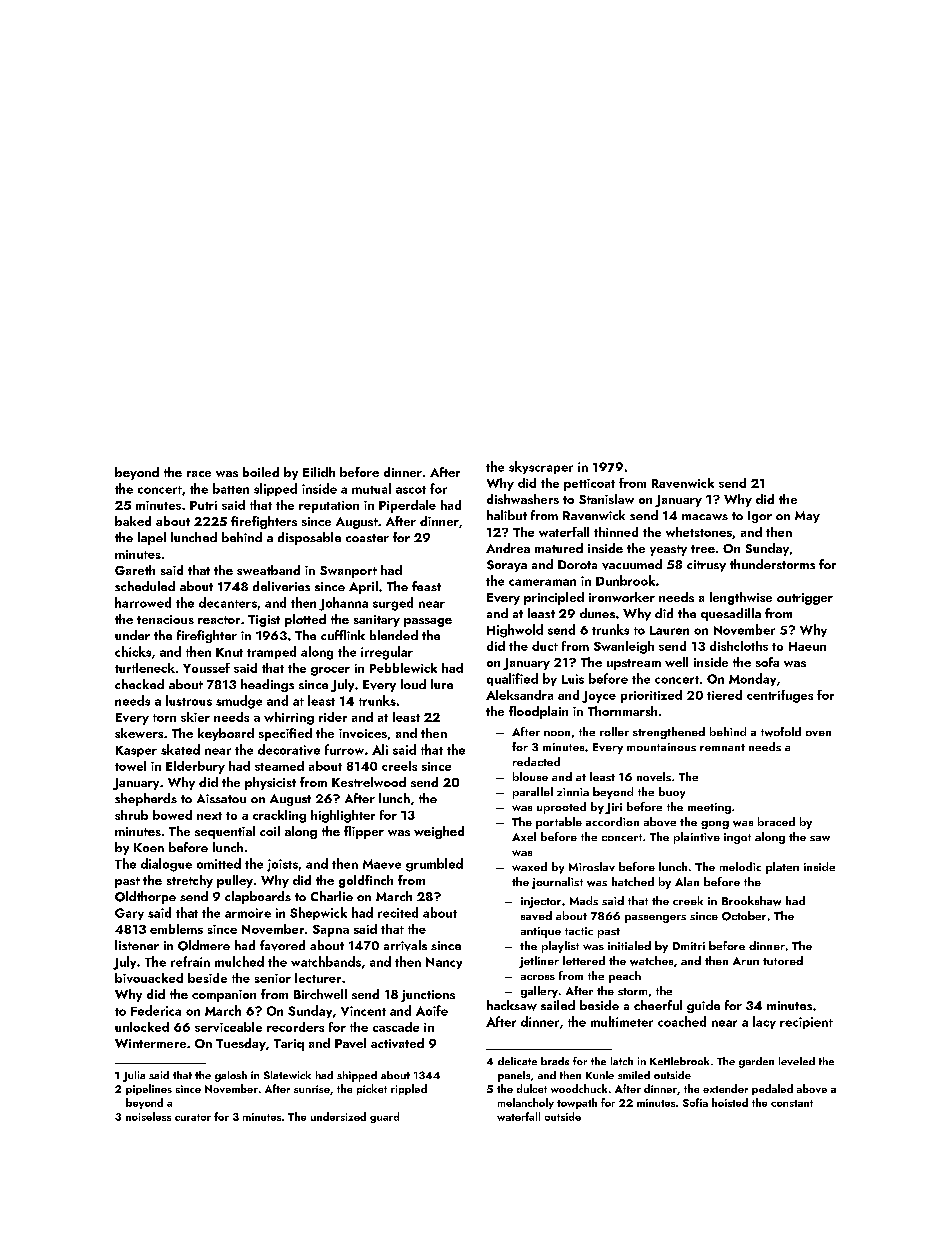  I want to click on grumbled, so click(434, 865).
